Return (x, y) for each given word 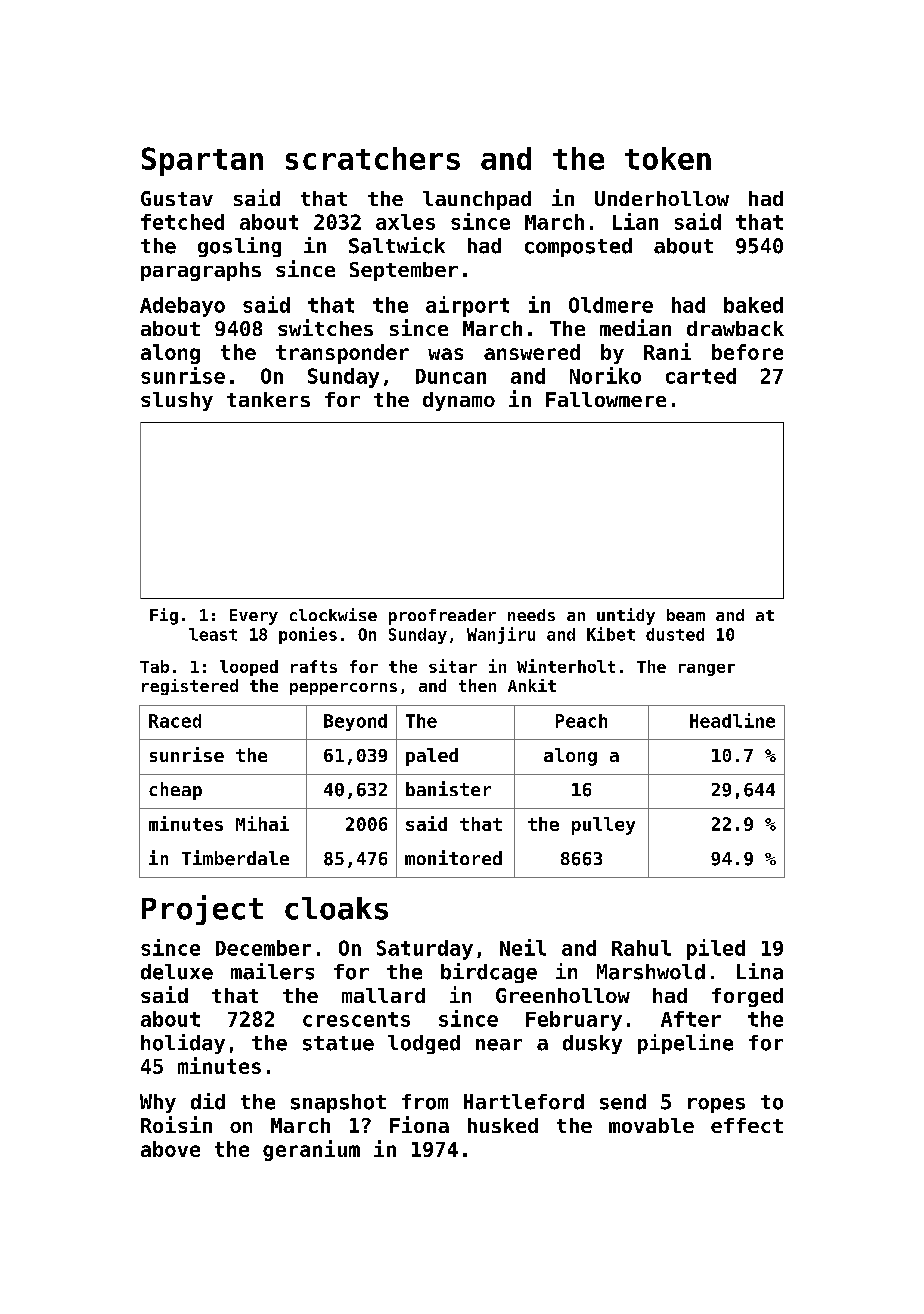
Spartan (202, 161)
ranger (707, 670)
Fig (164, 616)
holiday (183, 1044)
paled (432, 757)
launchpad (477, 200)
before (747, 352)
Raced (175, 721)
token (668, 158)
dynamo (459, 401)
